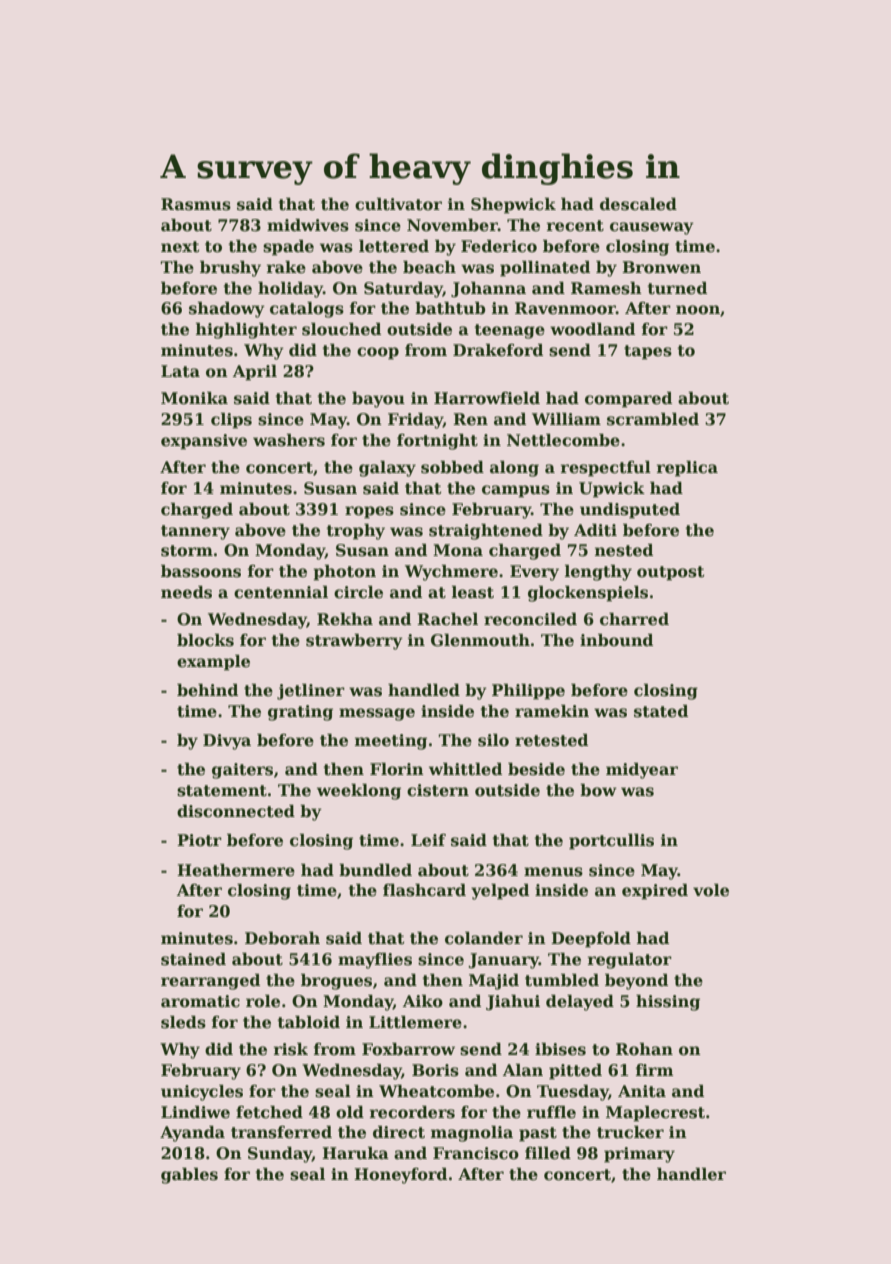 Image resolution: width=891 pixels, height=1264 pixels. What do you see at coordinates (652, 228) in the document?
I see `causeway` at bounding box center [652, 228].
